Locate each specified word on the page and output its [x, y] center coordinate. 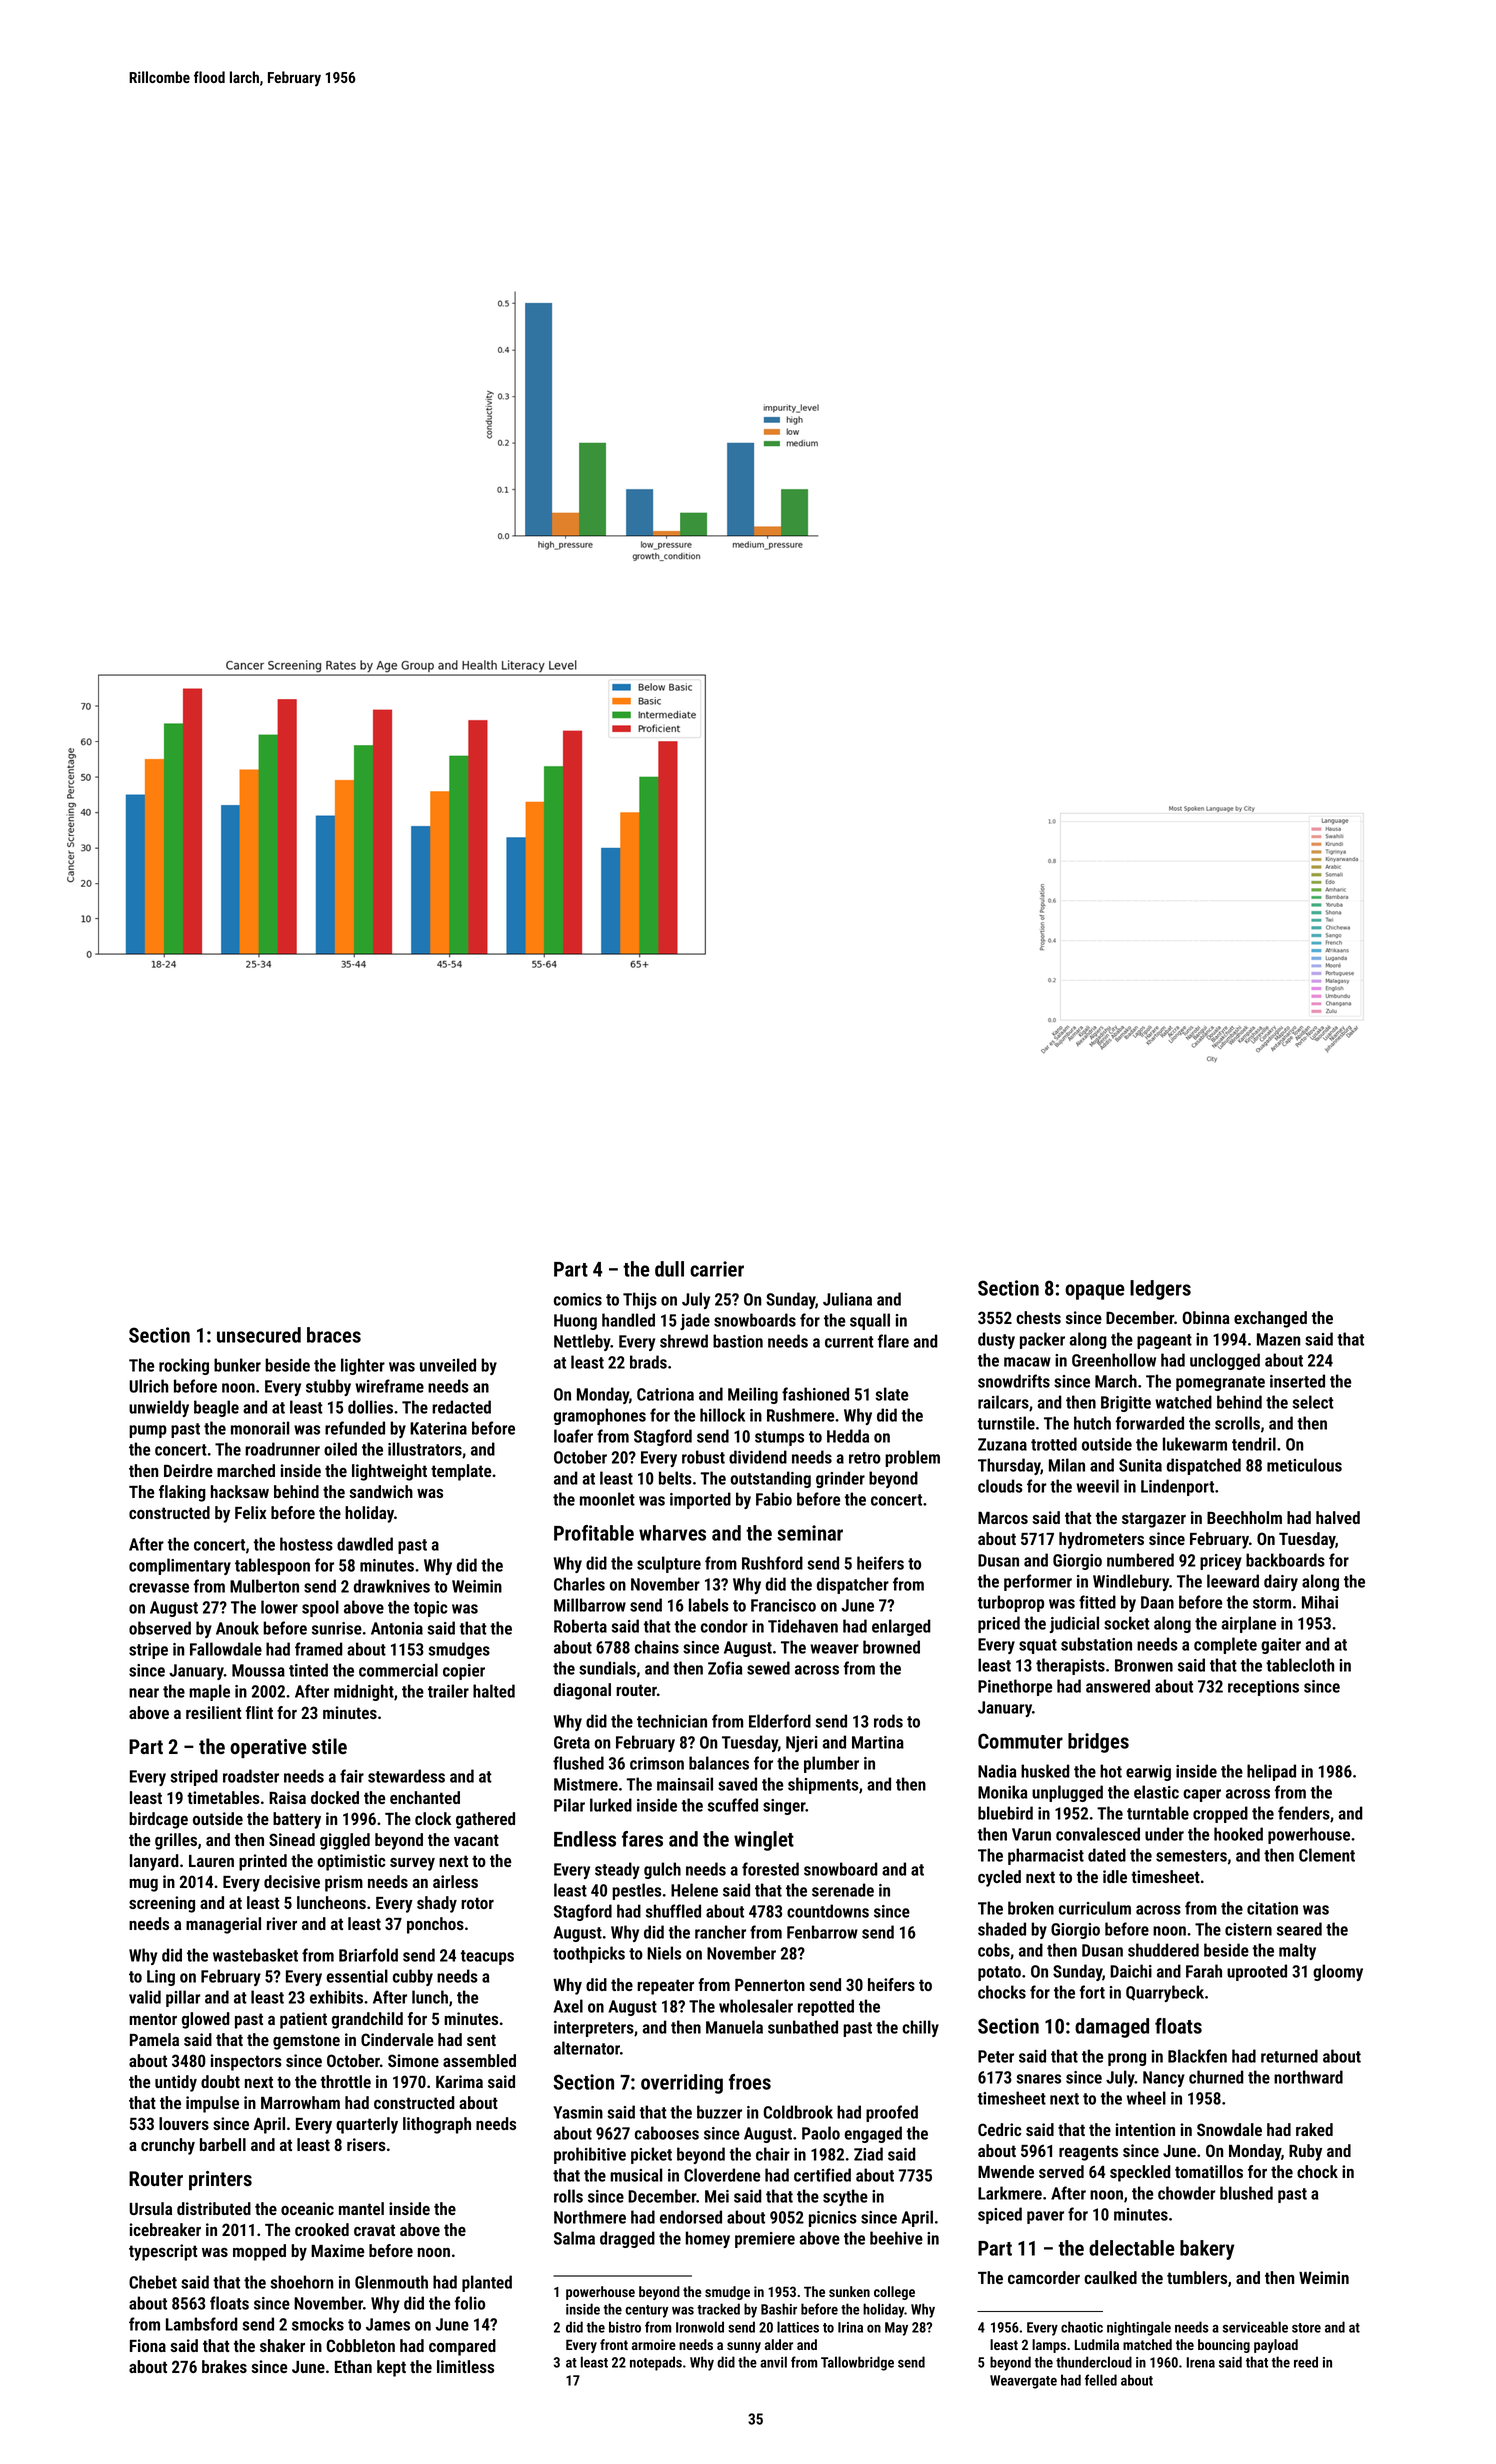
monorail [260, 1428]
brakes [224, 2366]
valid [145, 1997]
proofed [892, 2113]
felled [1101, 2380]
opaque [1095, 1292]
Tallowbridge [857, 2363]
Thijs [640, 1300]
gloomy [1338, 1972]
